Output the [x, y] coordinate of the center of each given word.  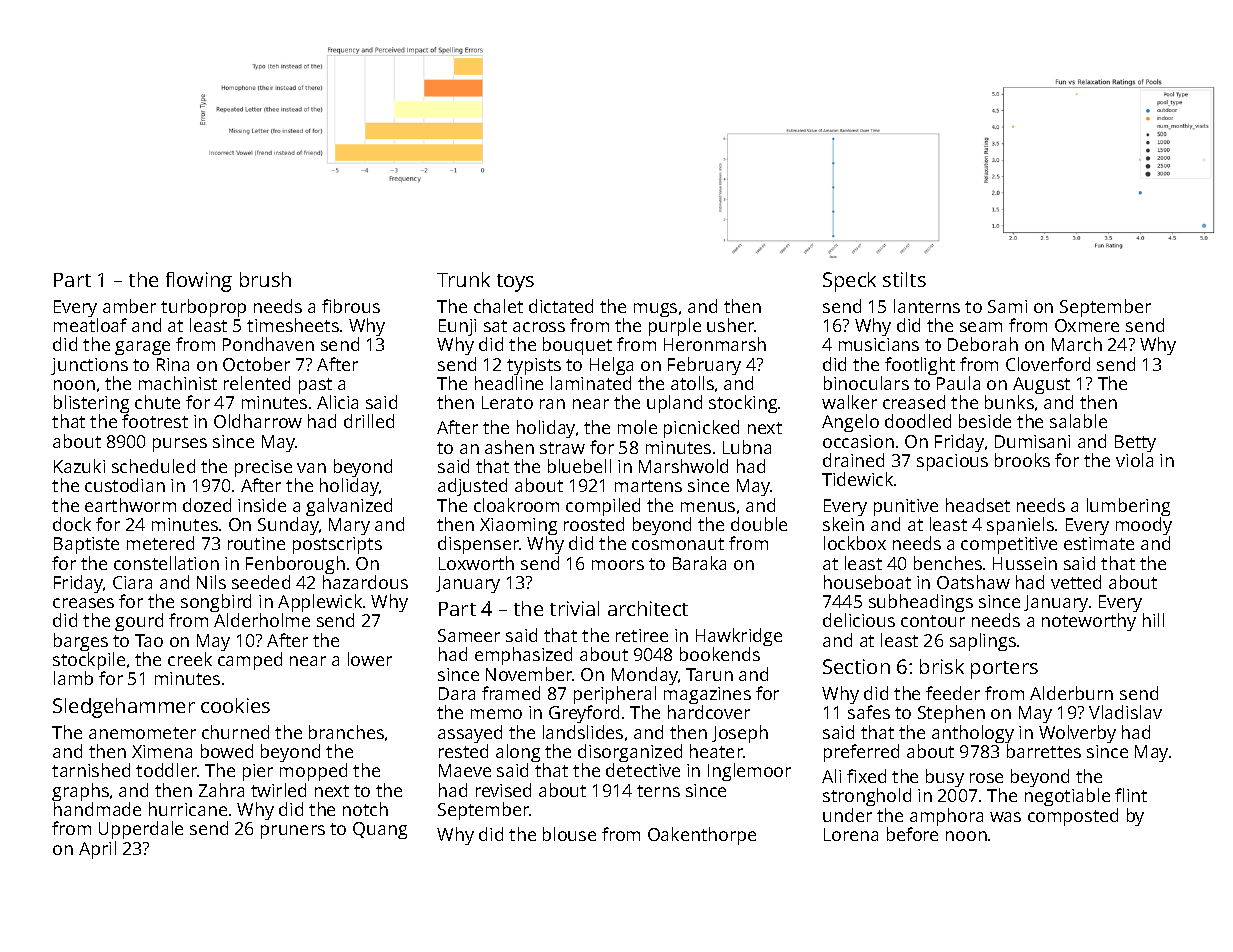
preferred [861, 753]
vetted [1076, 582]
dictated [561, 306]
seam [981, 327]
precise [263, 468]
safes [869, 712]
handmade [97, 809]
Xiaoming [518, 526]
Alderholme [262, 620]
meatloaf [90, 325]
